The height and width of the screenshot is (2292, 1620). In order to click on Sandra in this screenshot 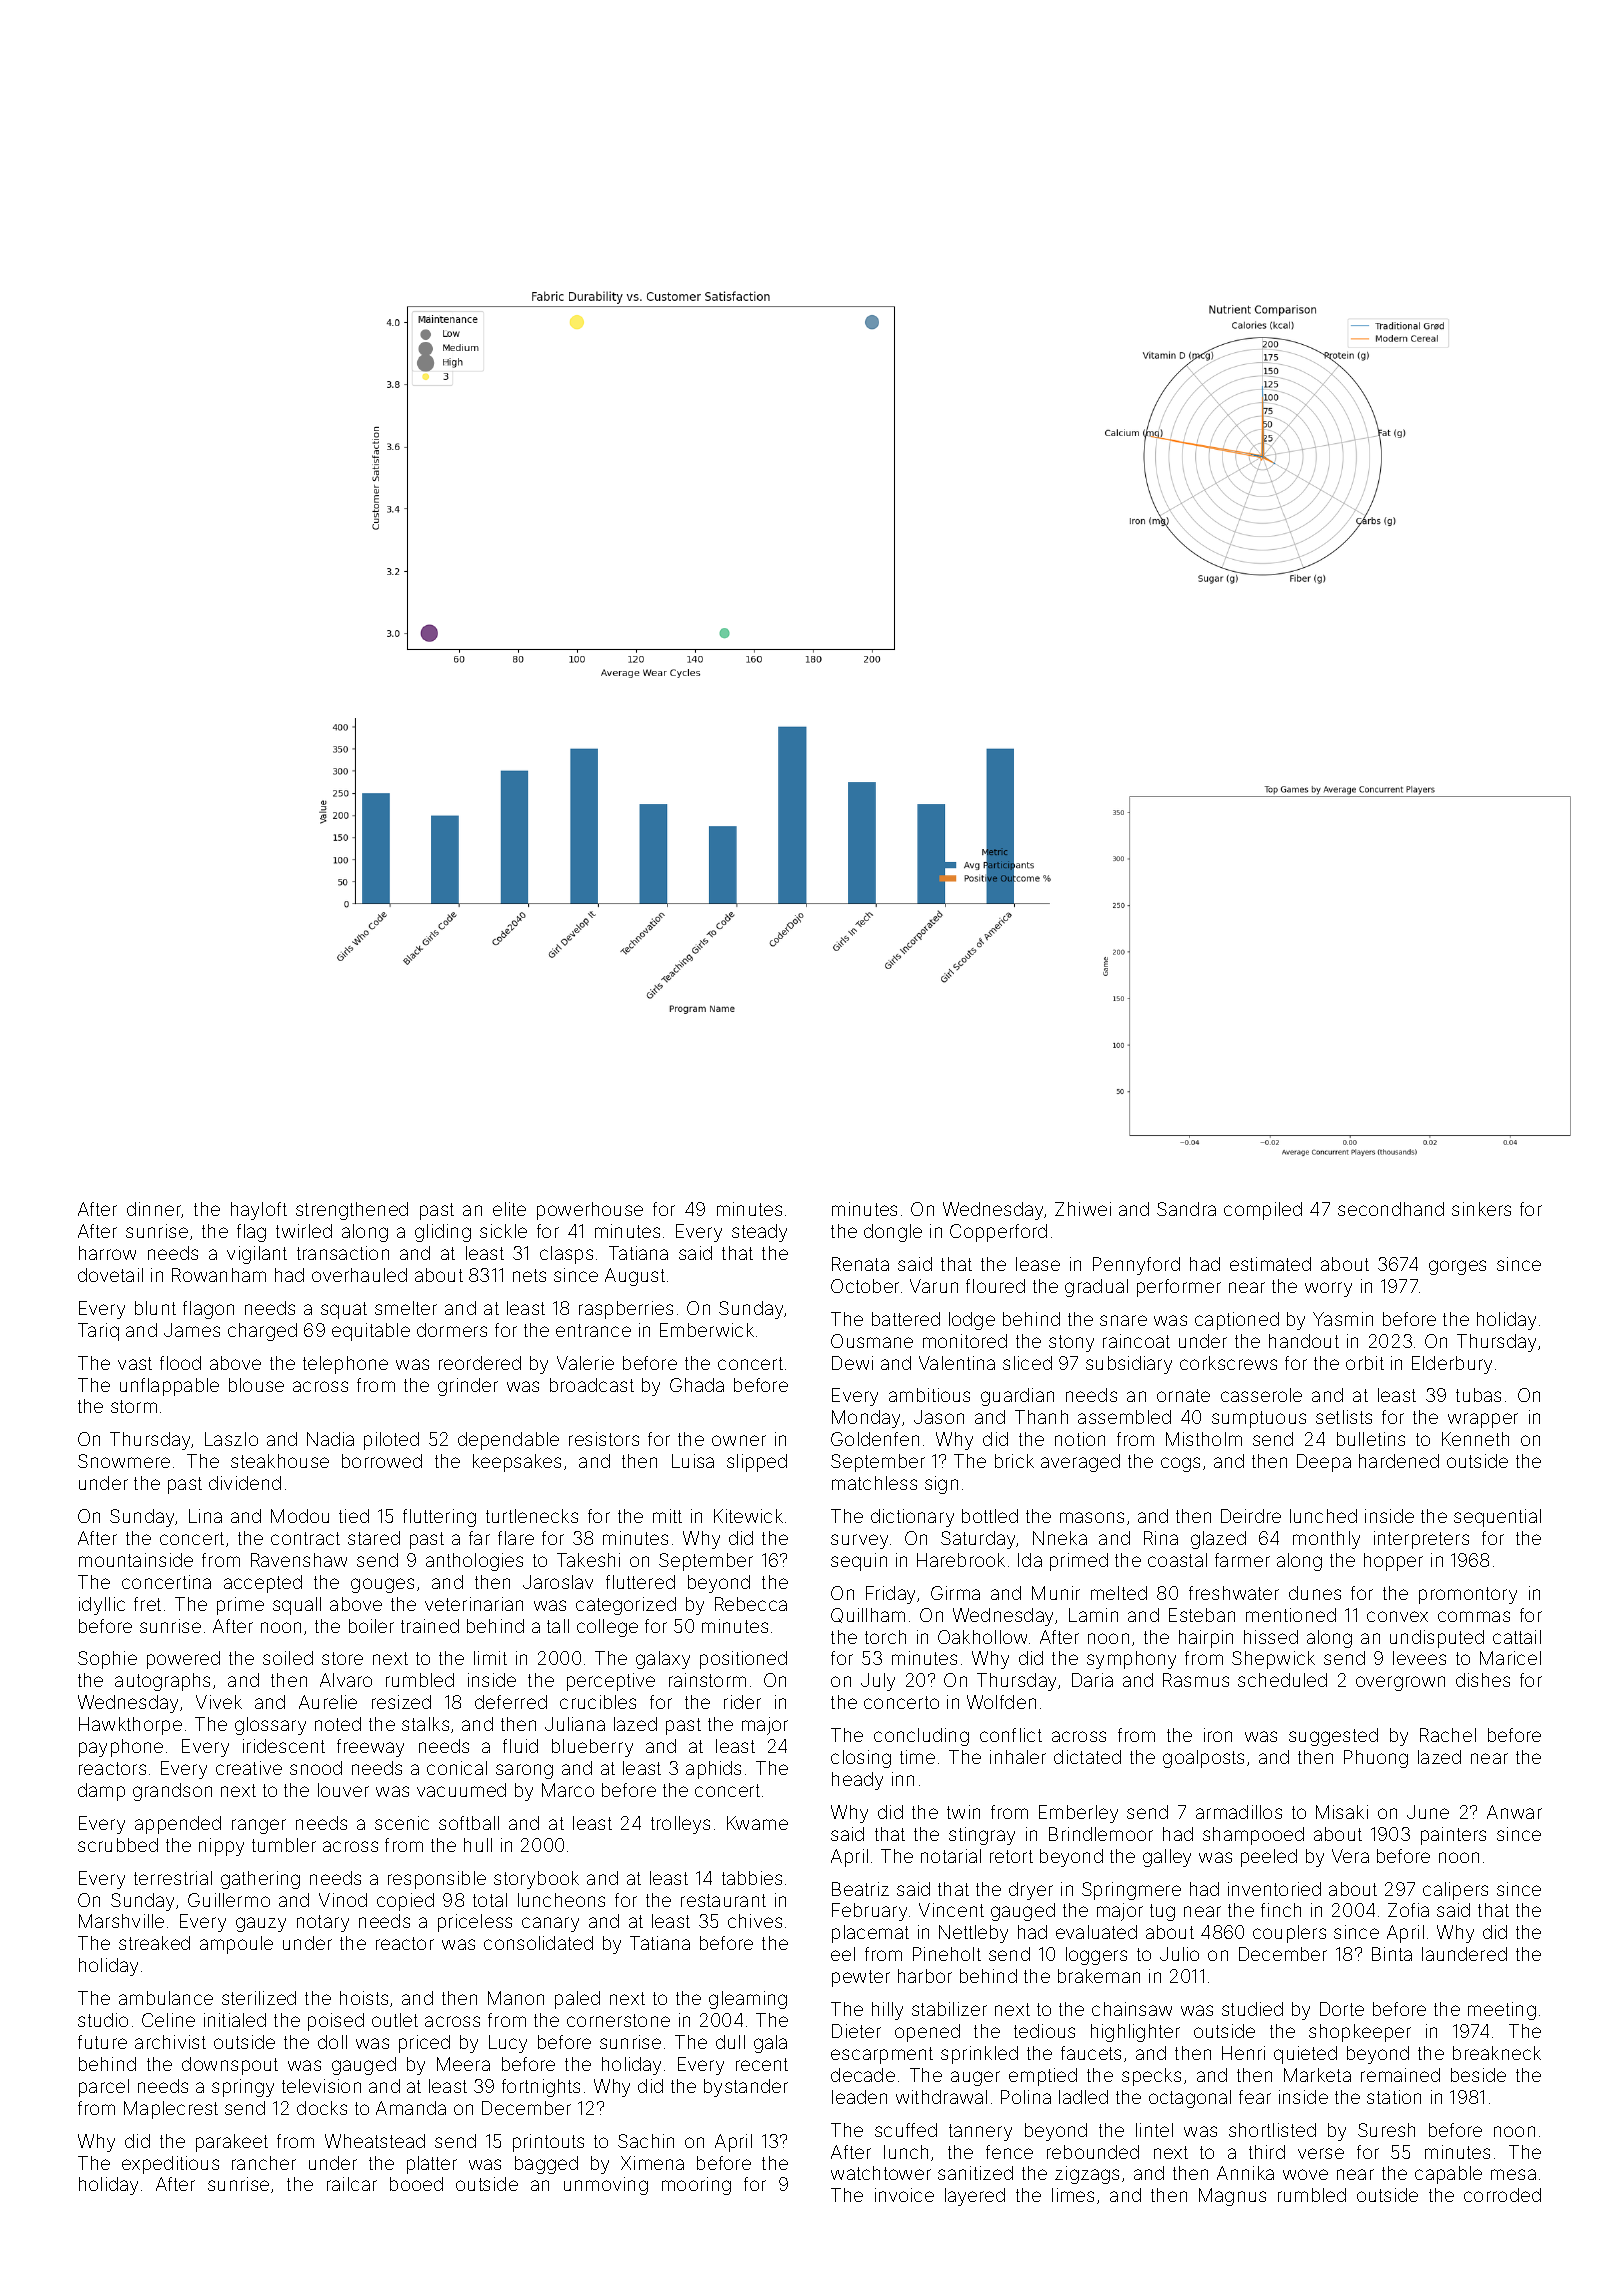, I will do `click(1186, 1209)`.
